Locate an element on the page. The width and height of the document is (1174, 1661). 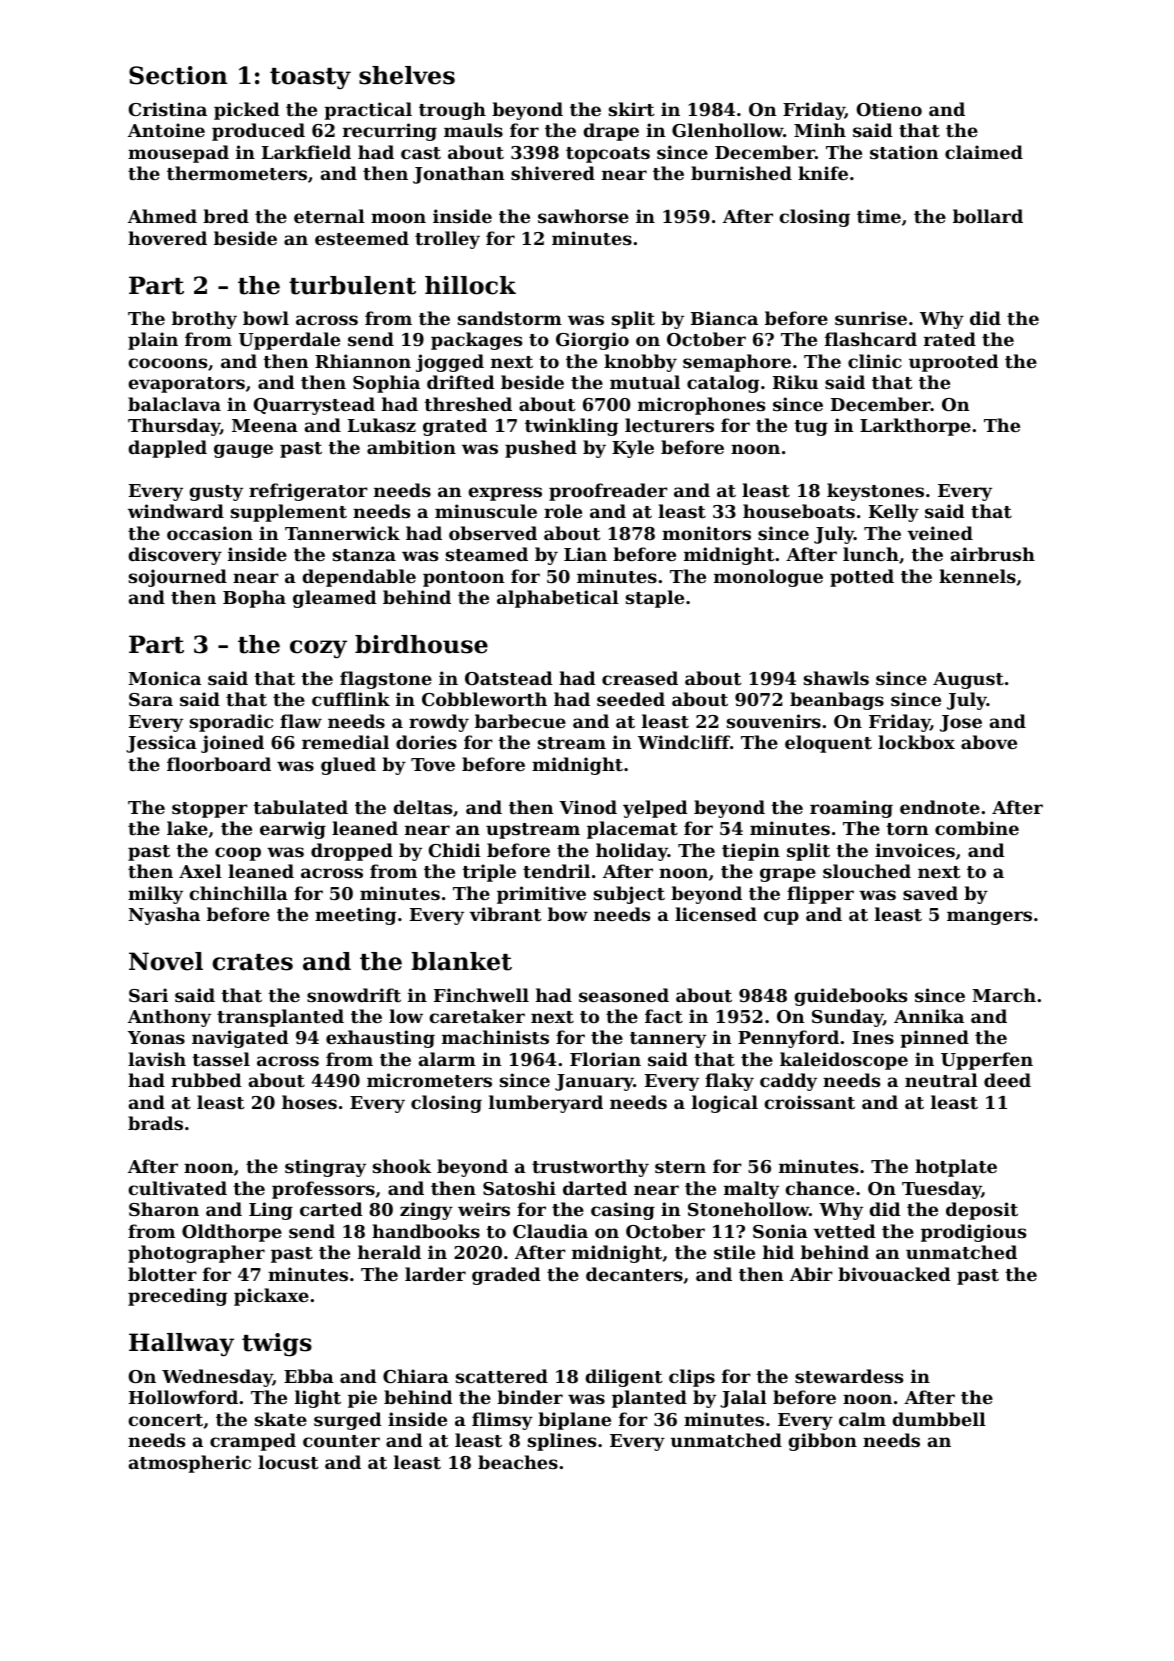
machinists is located at coordinates (495, 1037).
